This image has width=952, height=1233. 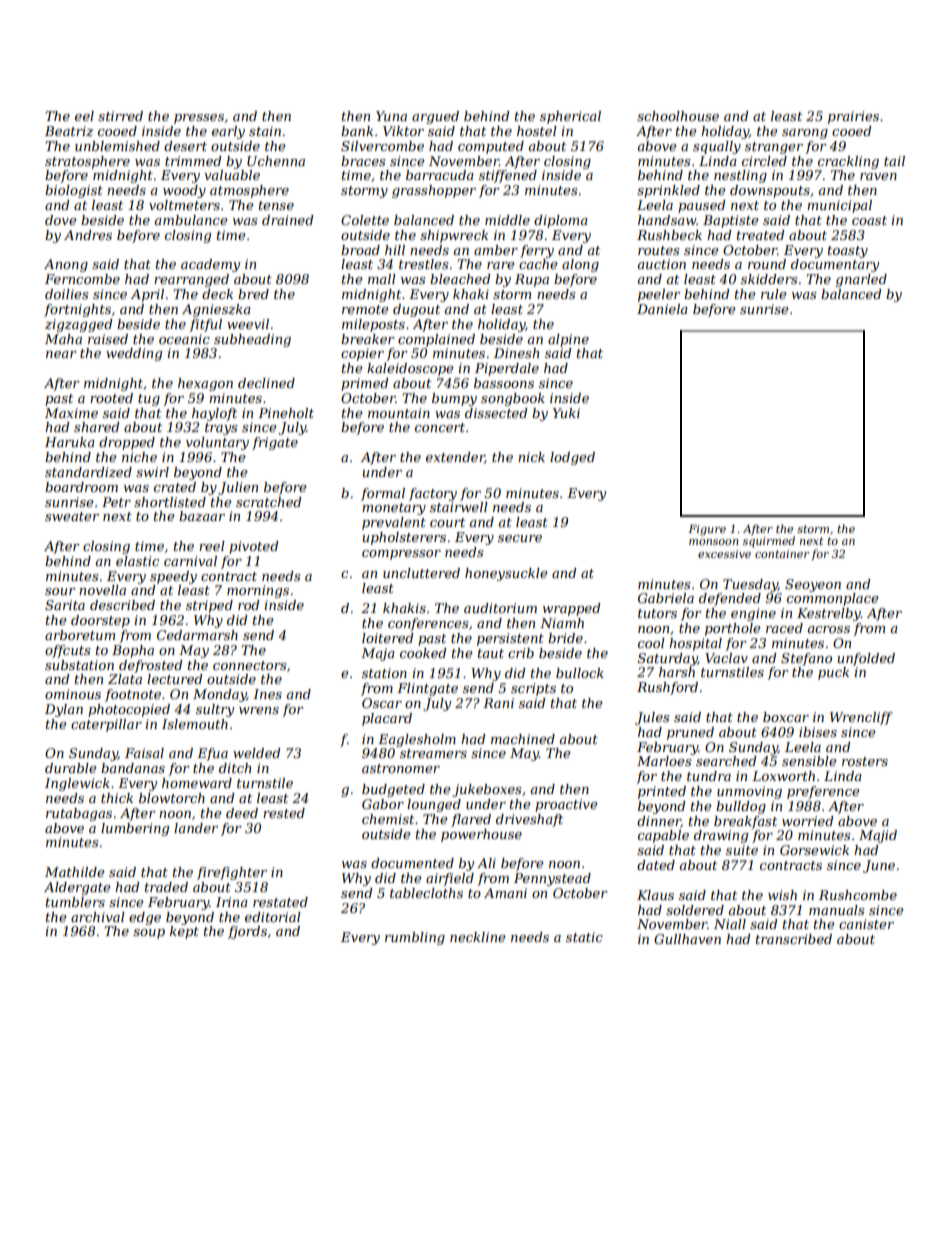 What do you see at coordinates (491, 653) in the image?
I see `taut` at bounding box center [491, 653].
